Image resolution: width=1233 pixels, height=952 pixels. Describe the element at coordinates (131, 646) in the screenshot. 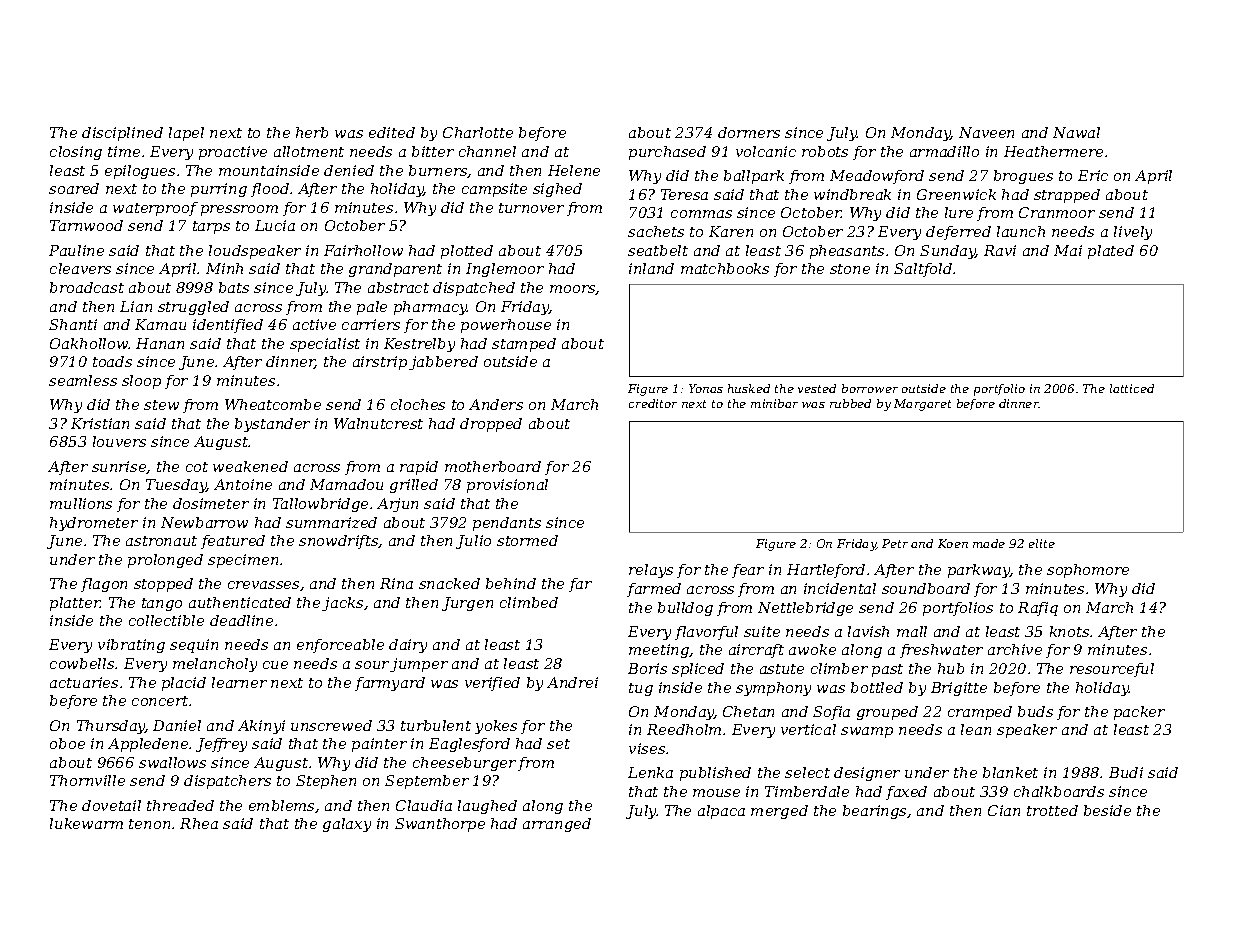

I see `vibrating` at that location.
